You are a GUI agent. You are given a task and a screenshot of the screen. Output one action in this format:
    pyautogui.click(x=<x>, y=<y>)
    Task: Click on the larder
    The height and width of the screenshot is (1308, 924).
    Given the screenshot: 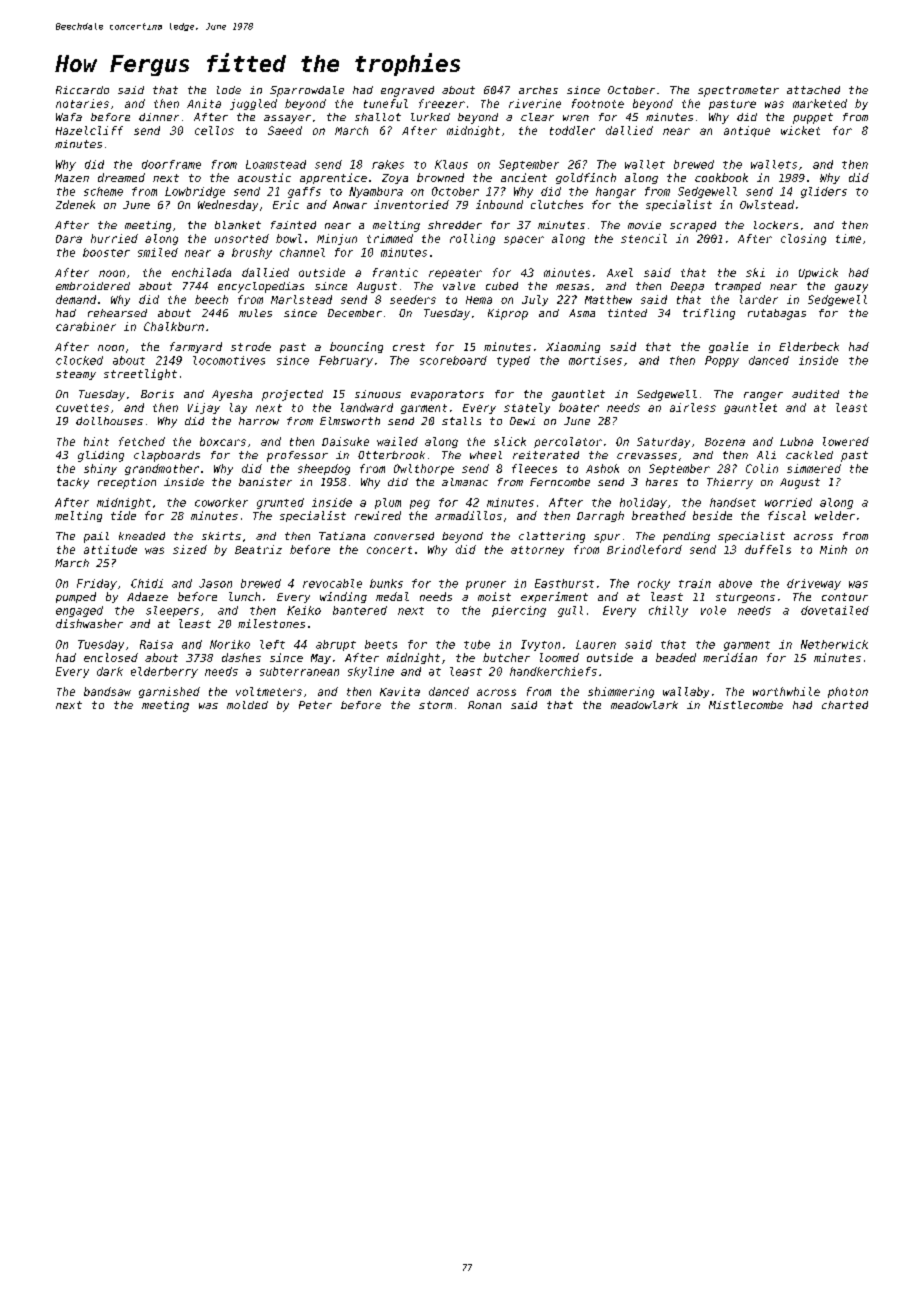 What is the action you would take?
    pyautogui.click(x=759, y=299)
